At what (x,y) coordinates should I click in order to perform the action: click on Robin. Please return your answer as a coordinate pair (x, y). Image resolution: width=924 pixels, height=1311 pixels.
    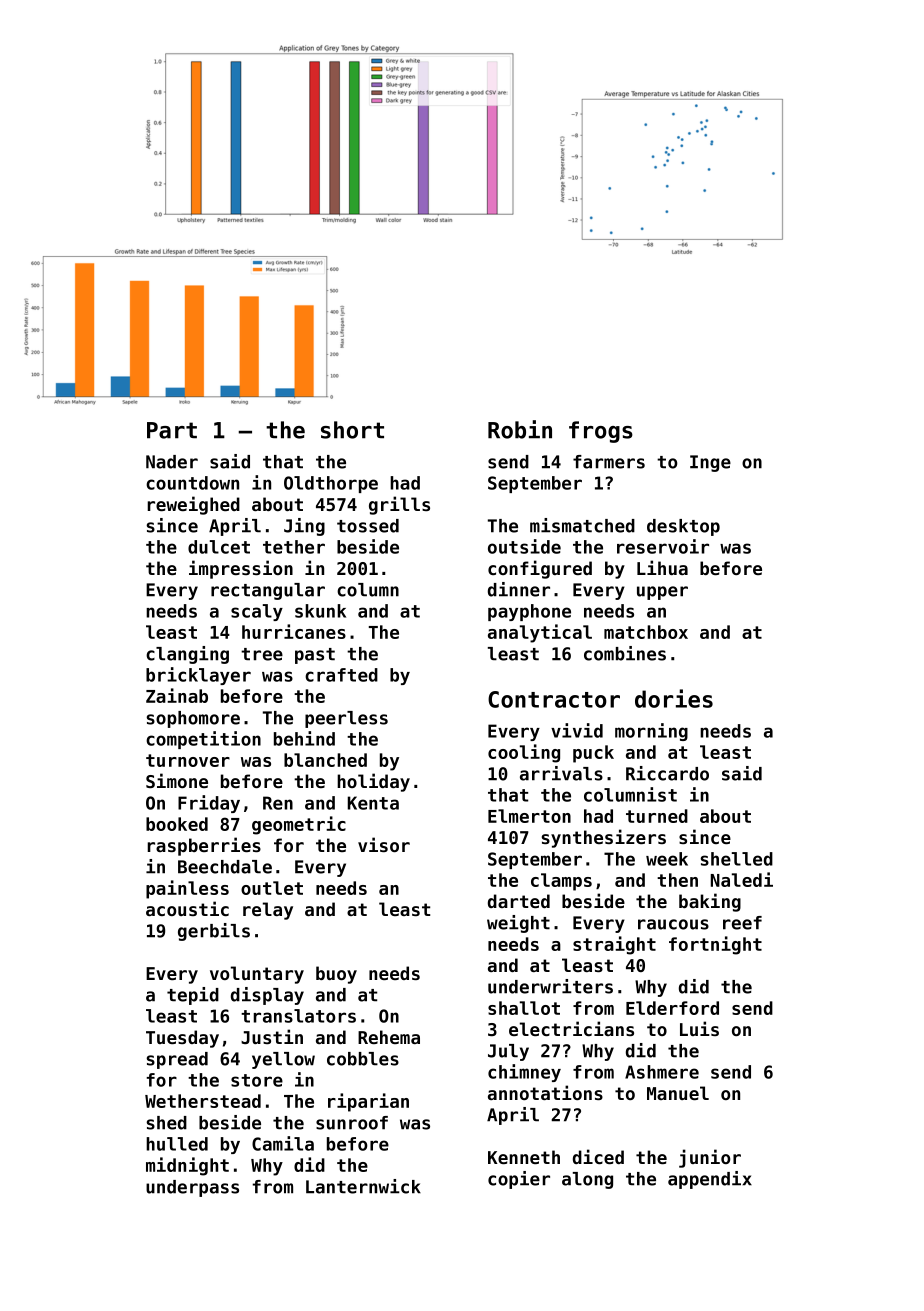
    Looking at the image, I should click on (520, 429).
